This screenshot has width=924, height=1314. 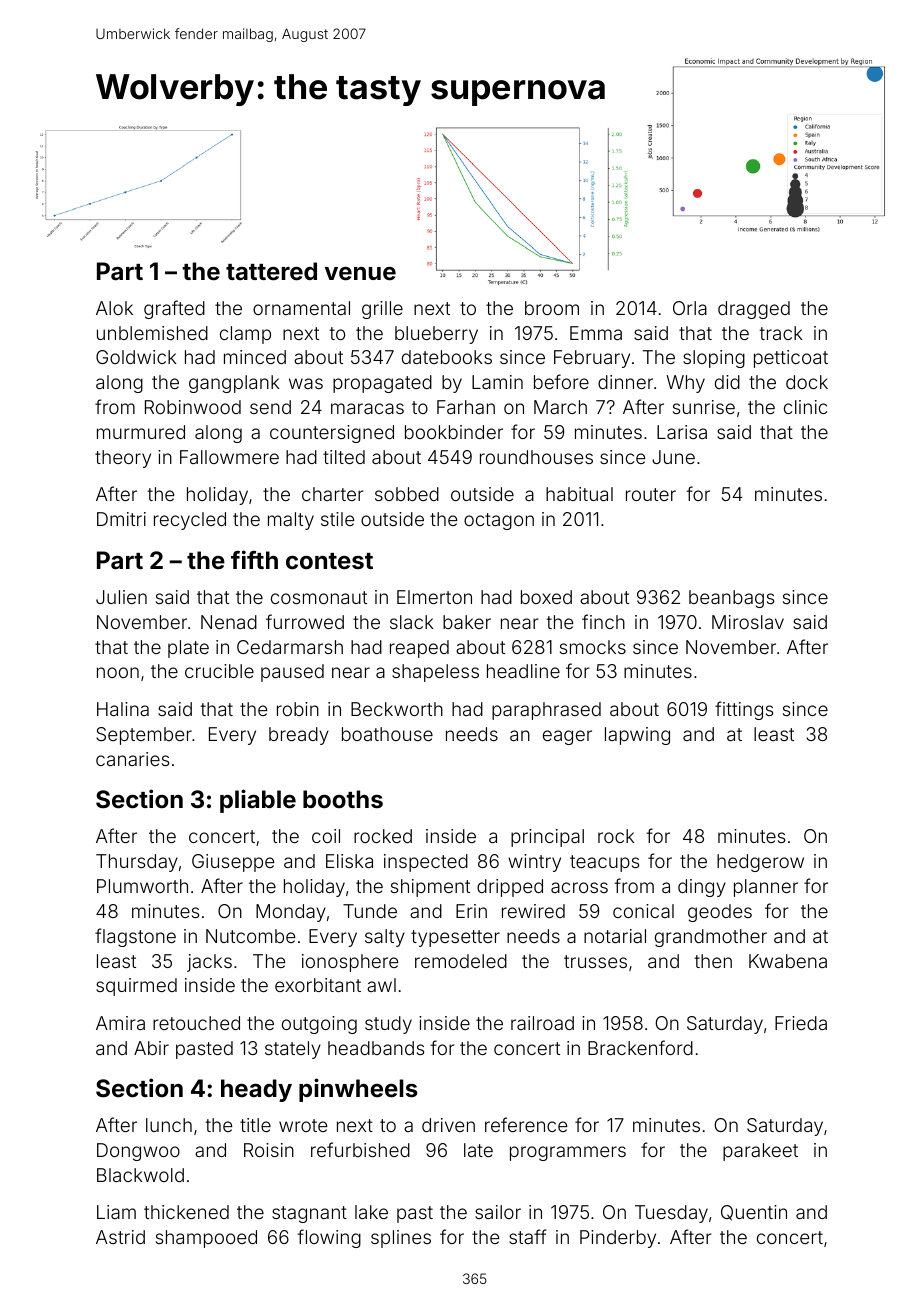 I want to click on ornamental, so click(x=301, y=308).
